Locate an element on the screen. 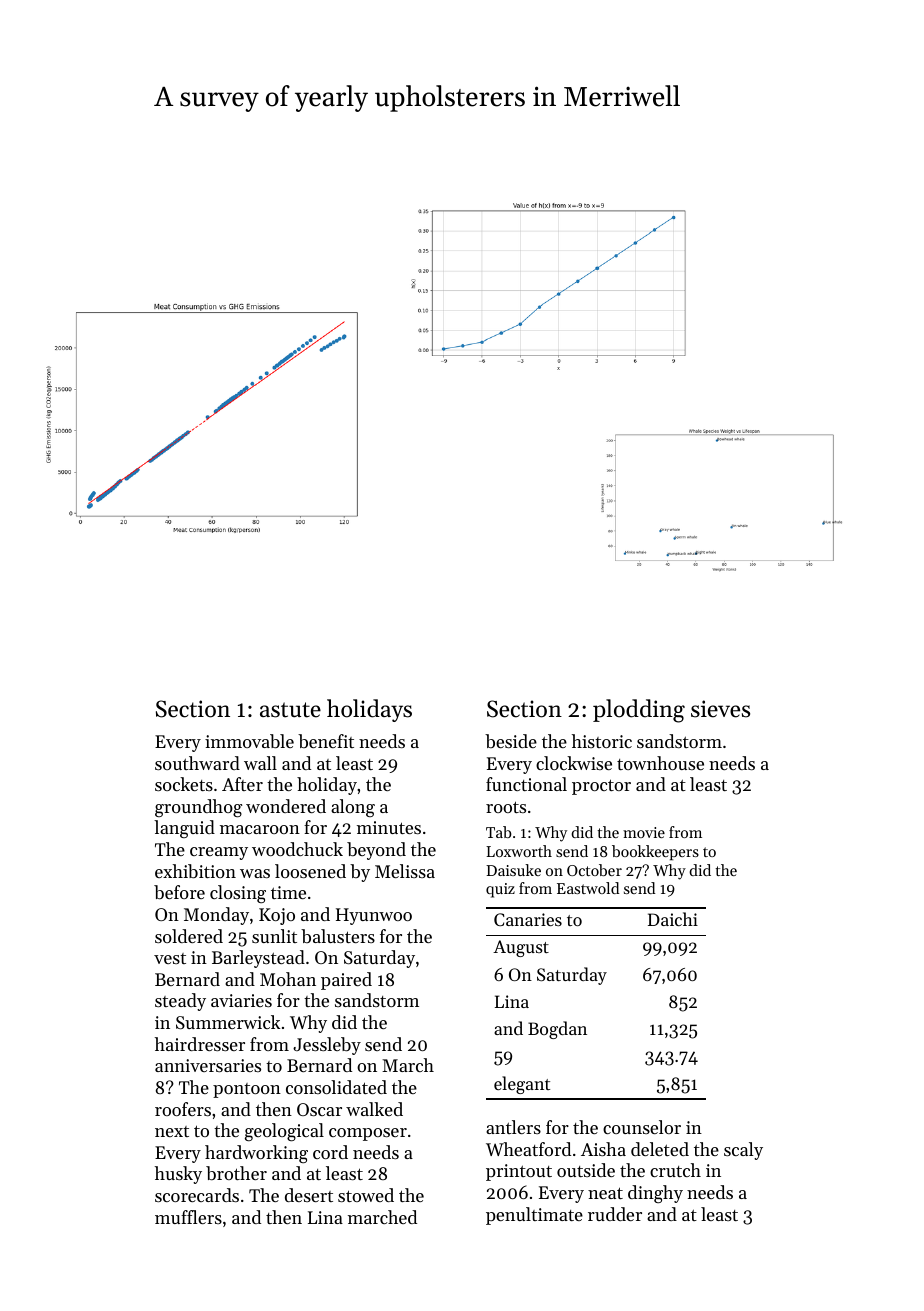 The width and height of the screenshot is (924, 1311). deleted is located at coordinates (660, 1149).
